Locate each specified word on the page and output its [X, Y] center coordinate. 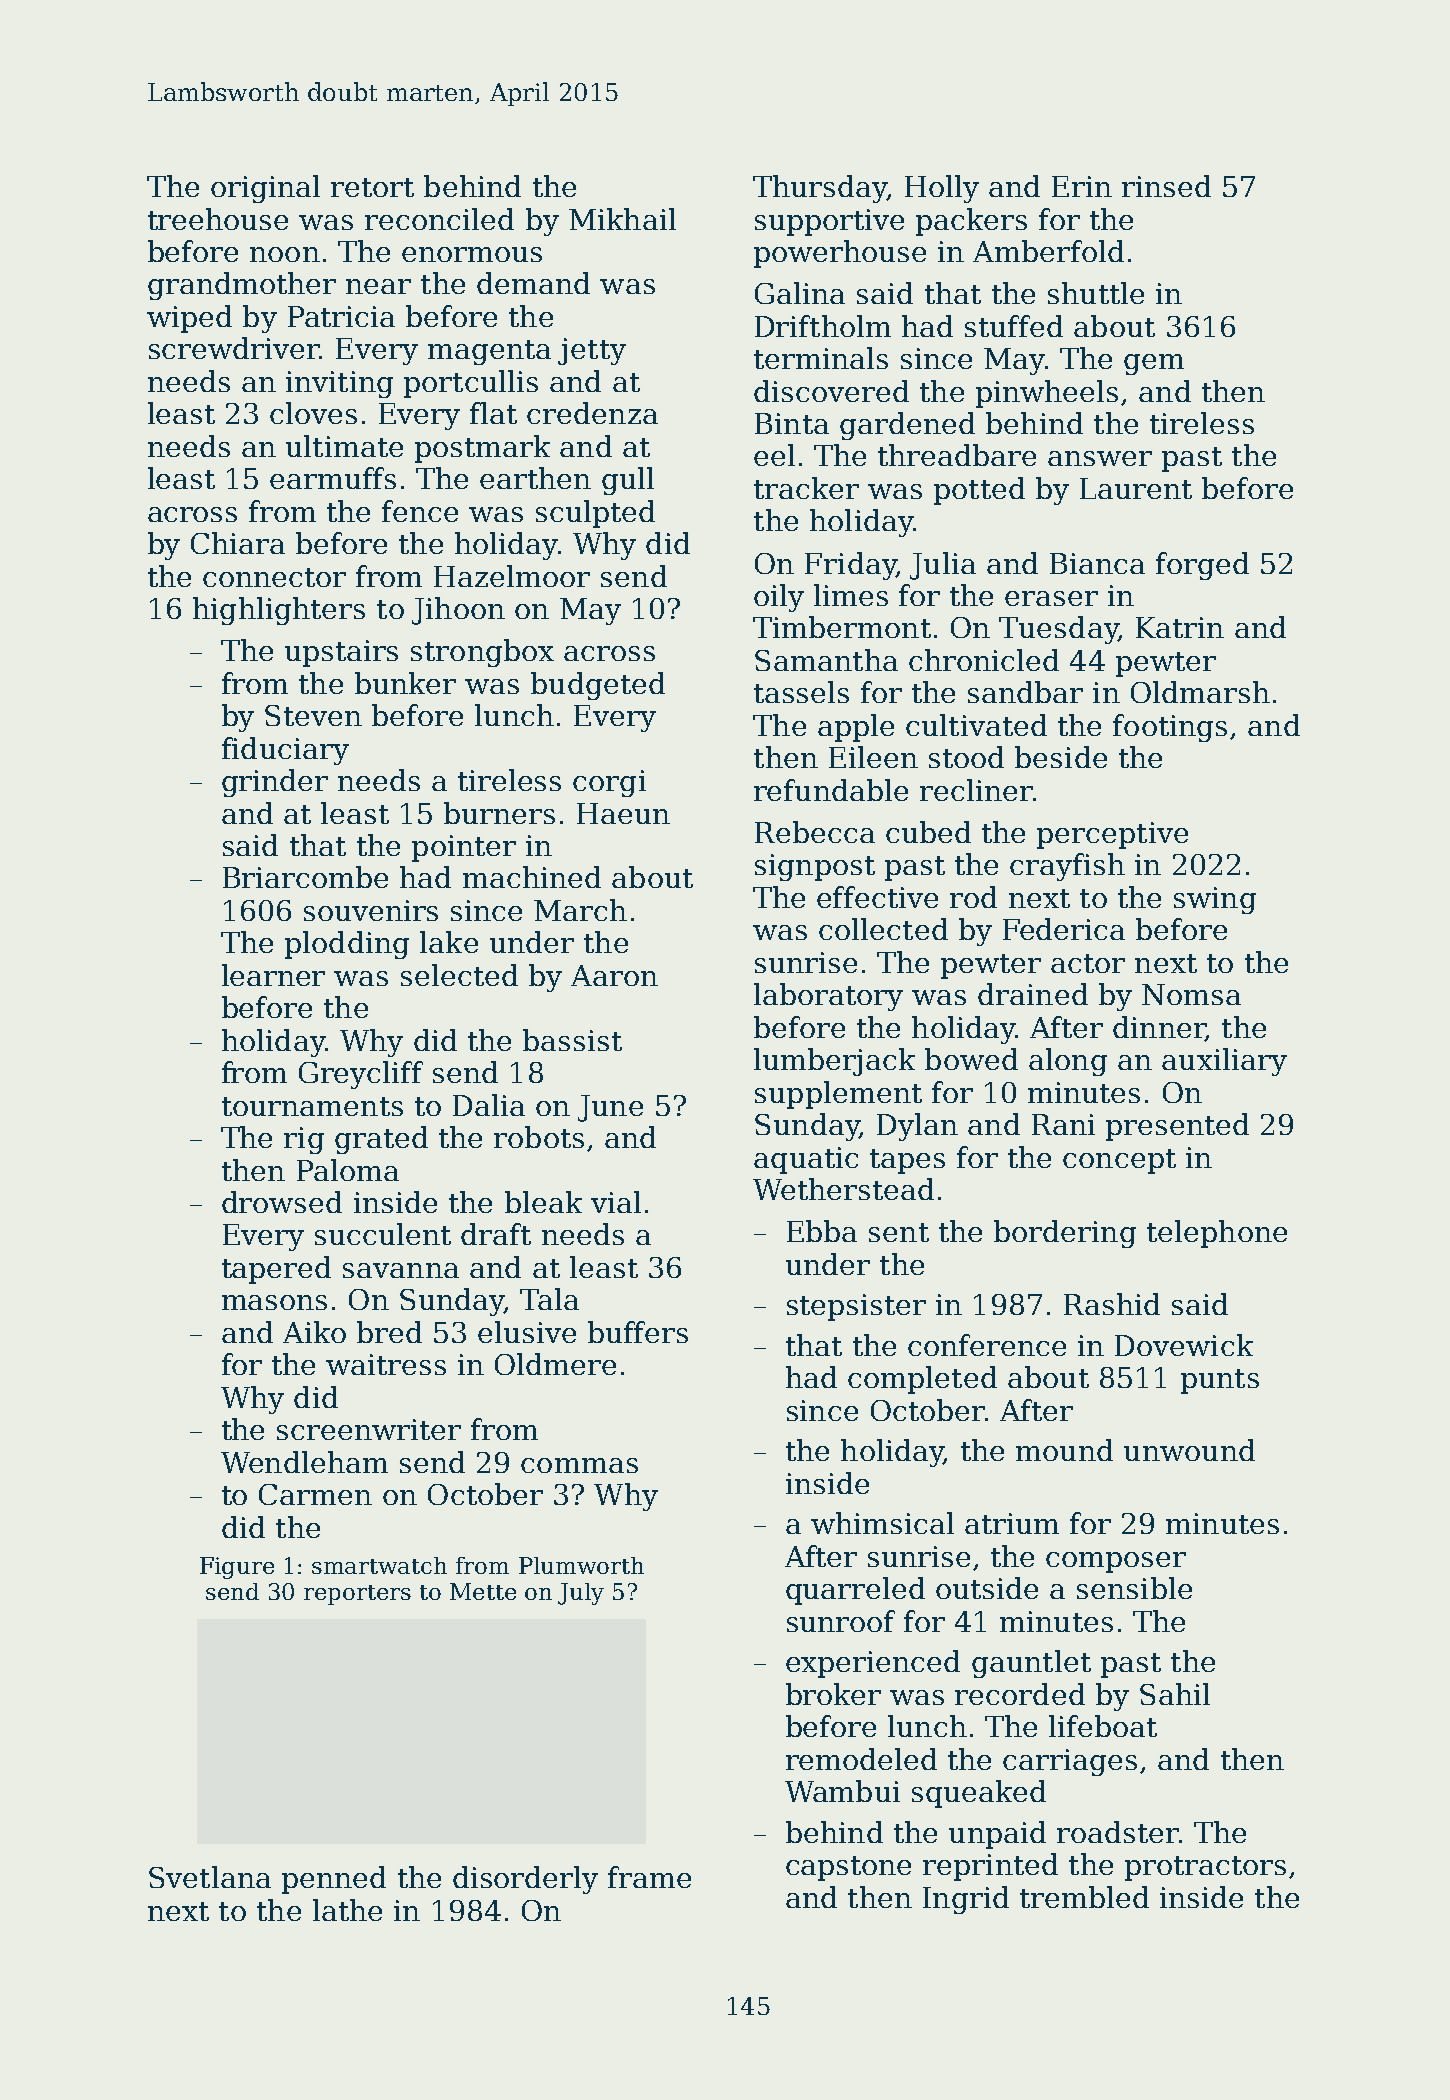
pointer [464, 848]
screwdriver [234, 348]
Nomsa [1191, 994]
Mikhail [622, 219]
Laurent [1136, 488]
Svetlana [210, 1877]
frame [649, 1877]
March [580, 910]
